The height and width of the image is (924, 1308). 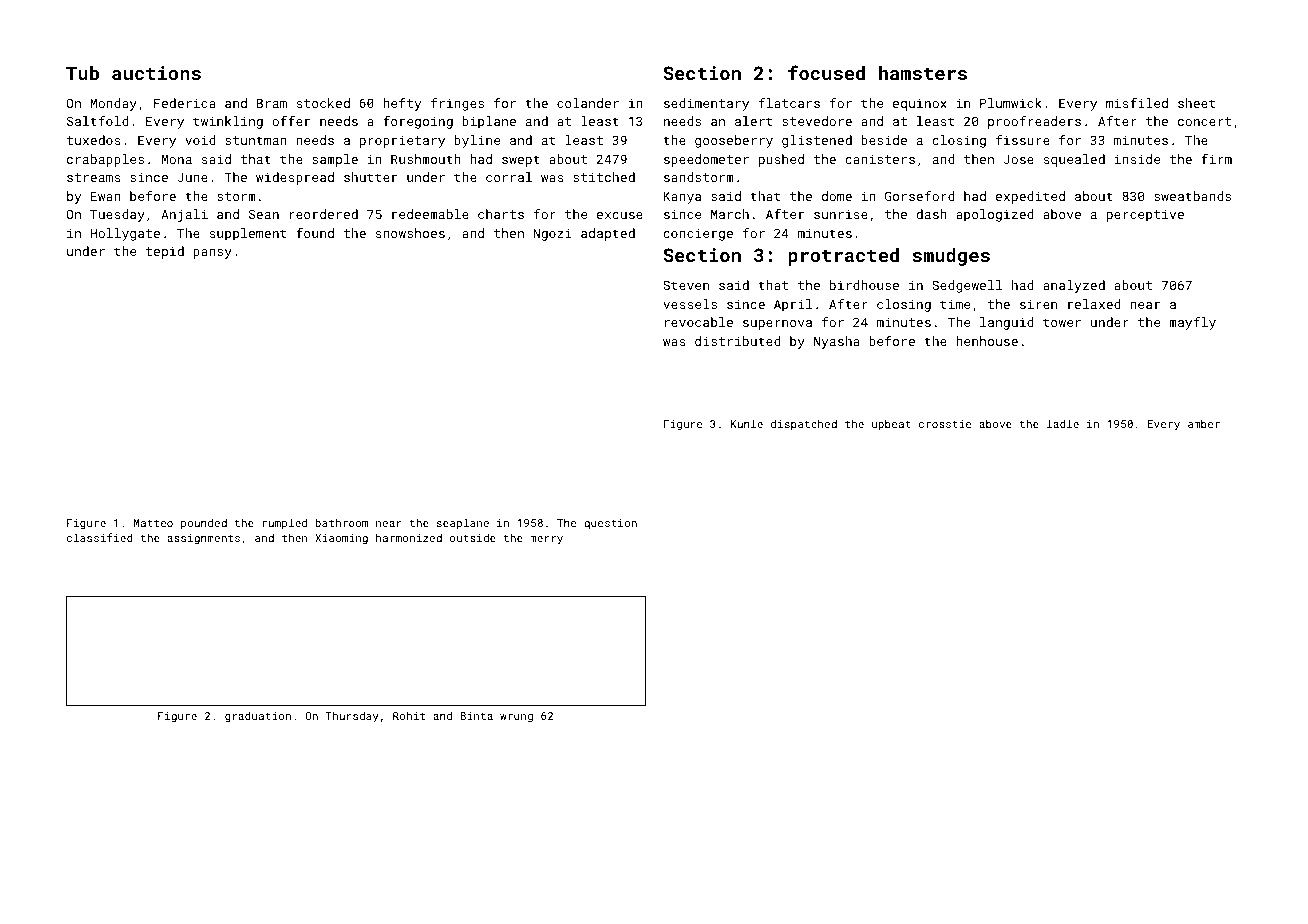 I want to click on Kanya, so click(x=682, y=197).
